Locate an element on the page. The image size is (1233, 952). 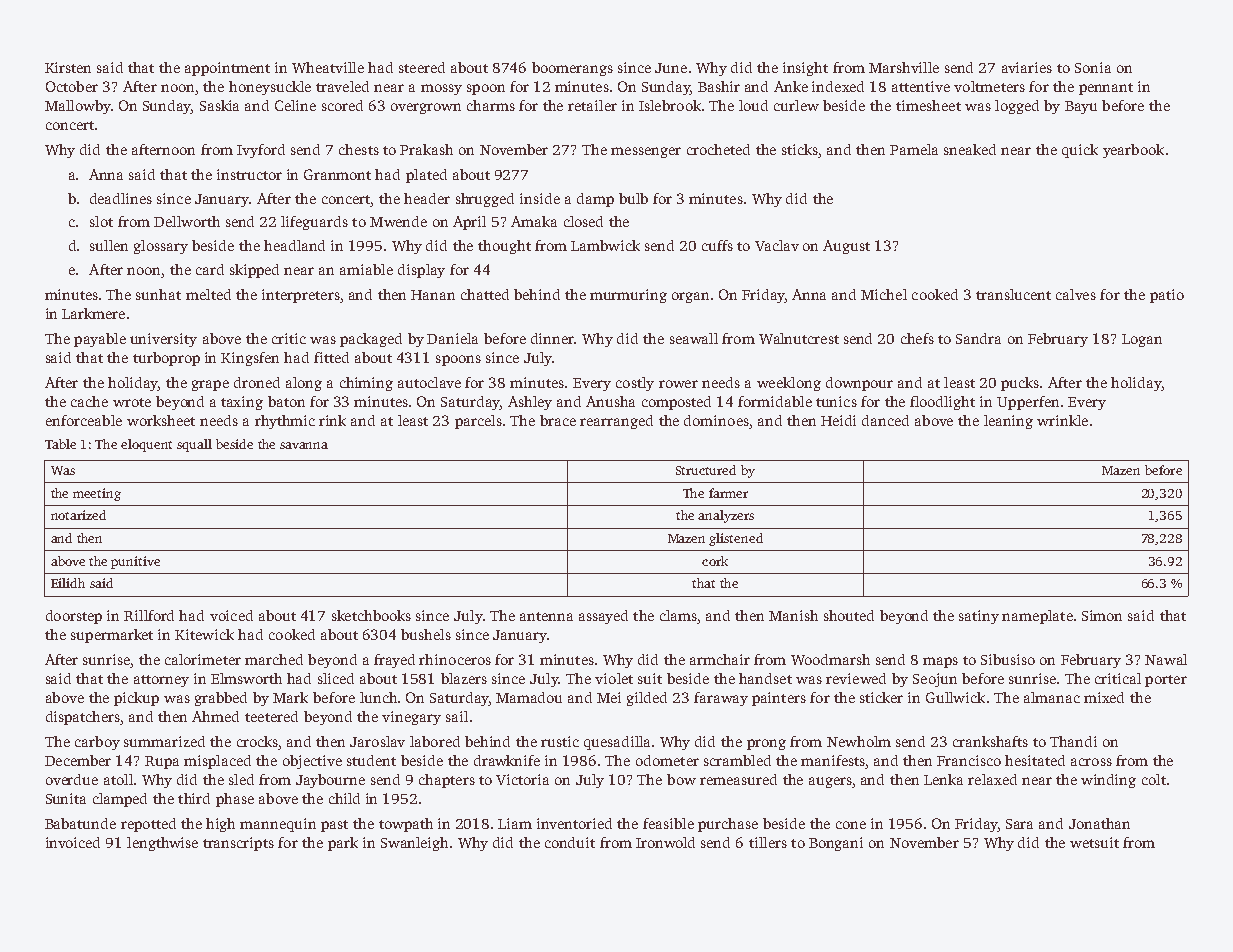
notarized is located at coordinates (78, 515).
